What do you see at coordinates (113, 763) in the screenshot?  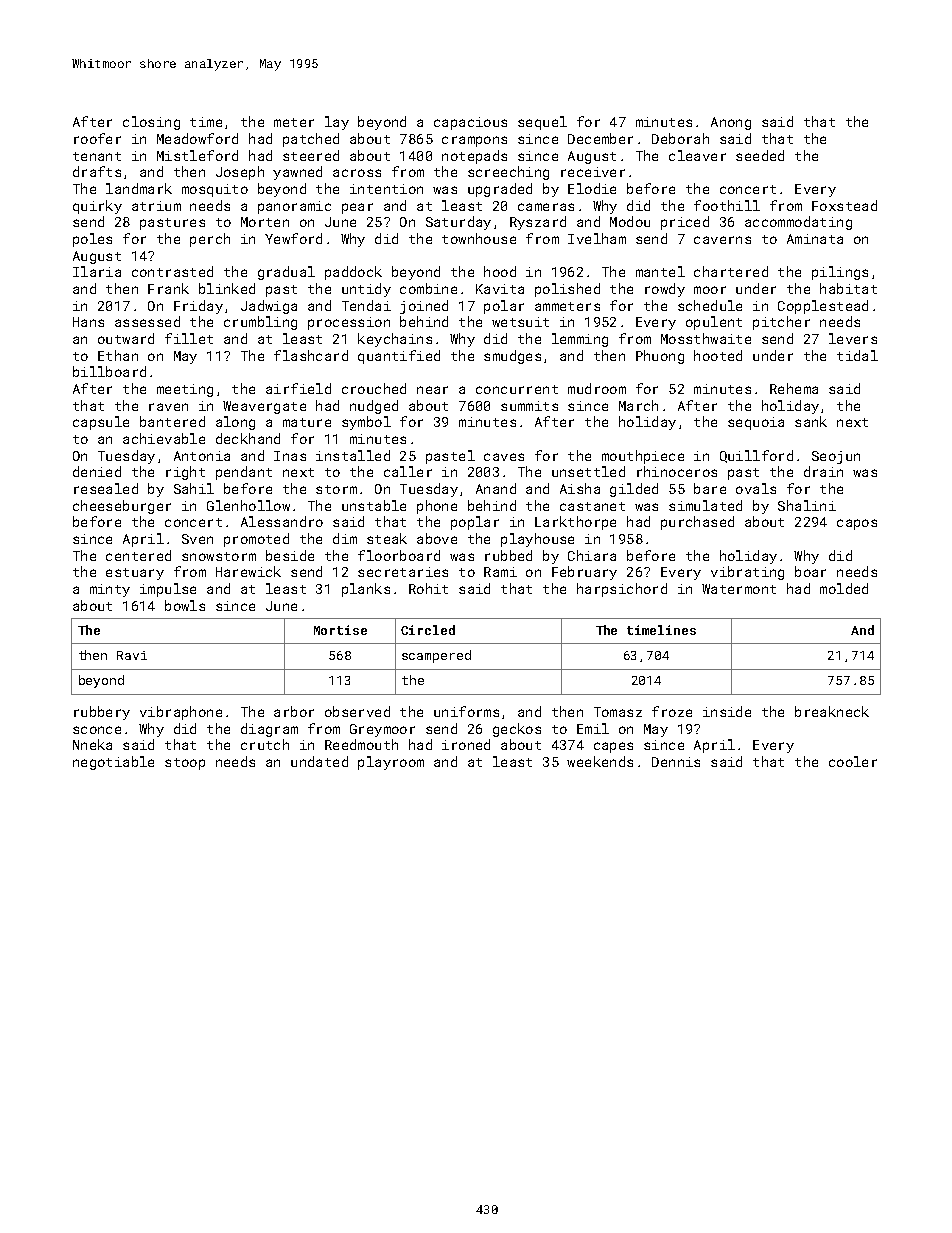 I see `negotiable` at bounding box center [113, 763].
